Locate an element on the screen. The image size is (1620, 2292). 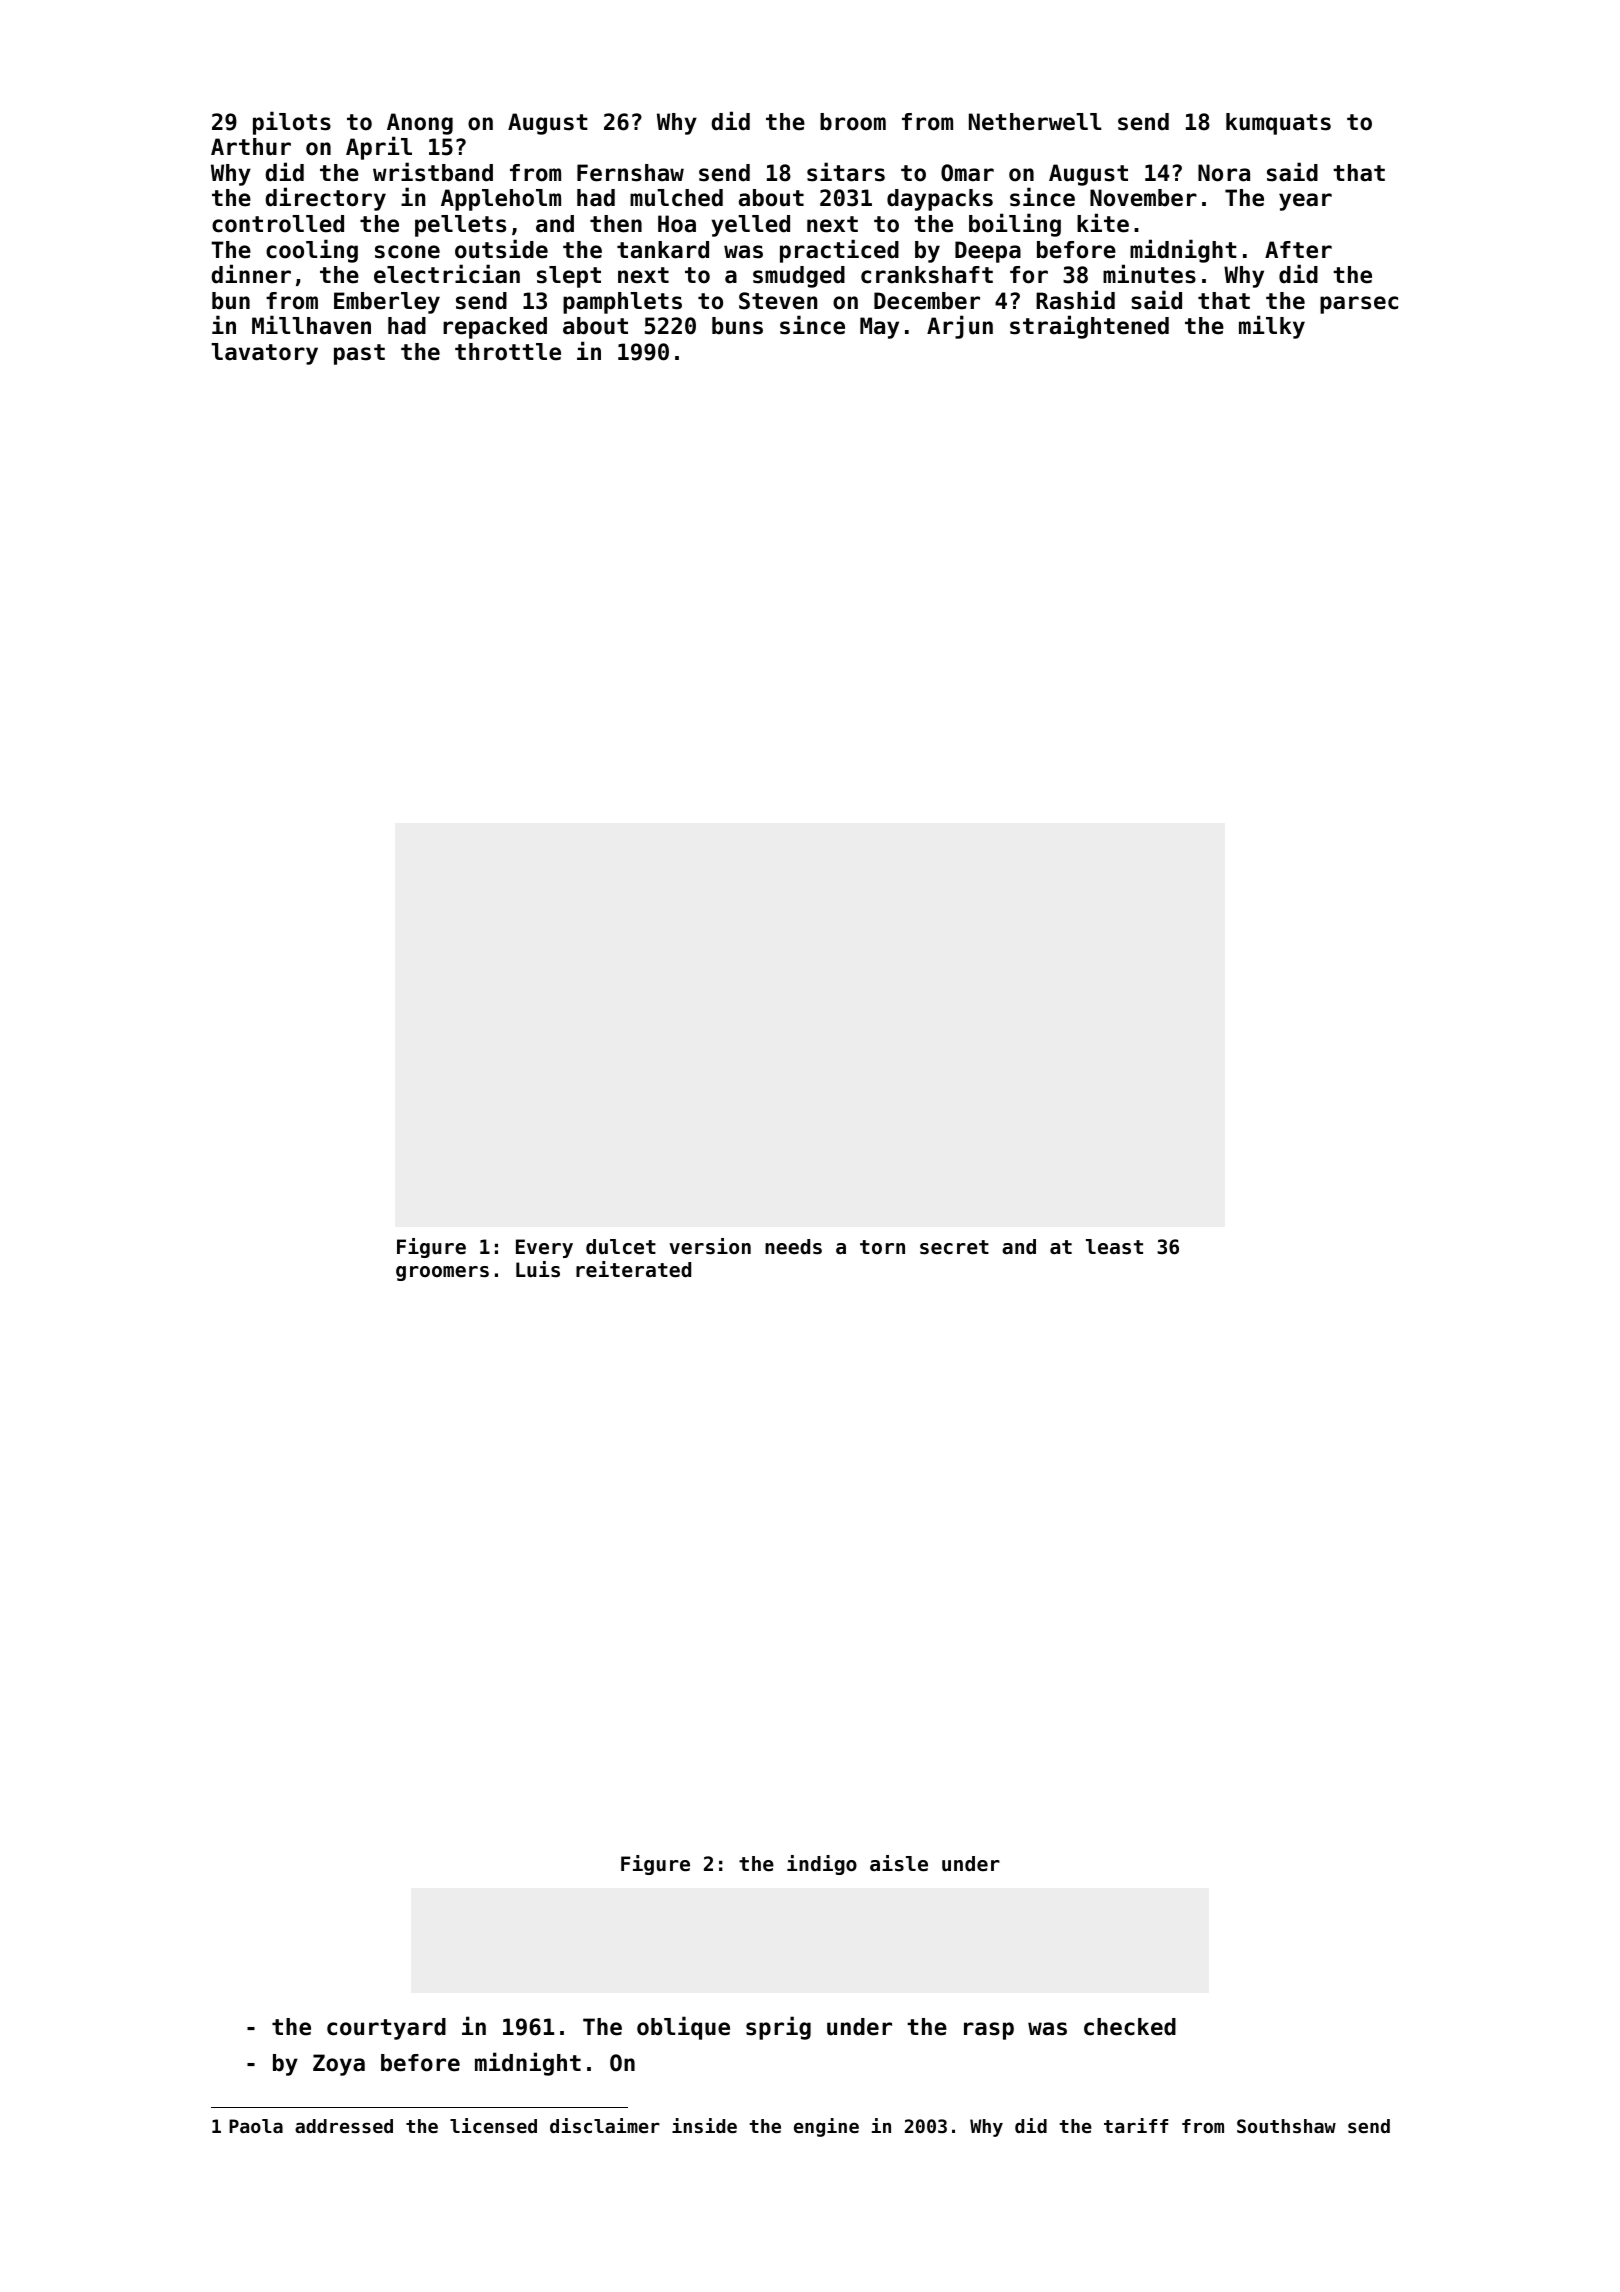
throttle is located at coordinates (508, 352).
